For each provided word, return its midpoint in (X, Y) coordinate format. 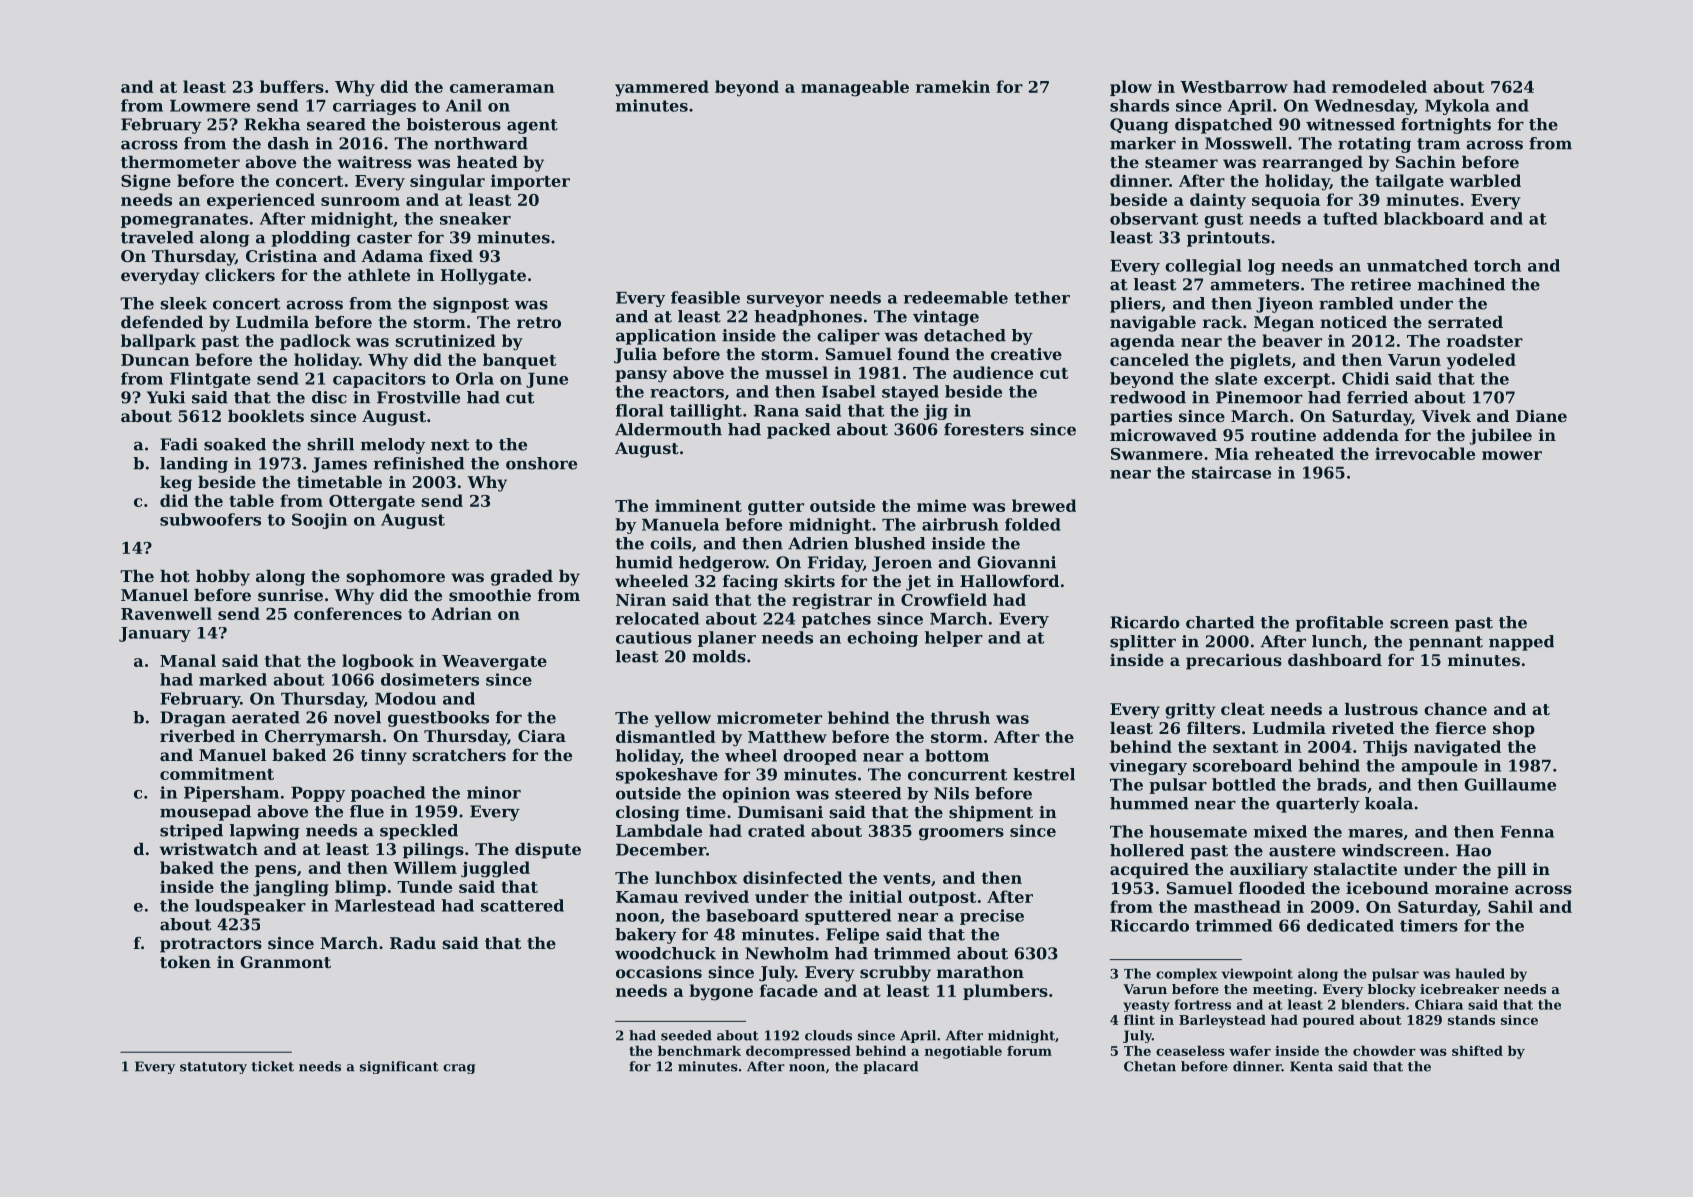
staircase (1231, 472)
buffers (292, 86)
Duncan (155, 360)
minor (494, 792)
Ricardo (1145, 622)
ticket (272, 1066)
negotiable (963, 1052)
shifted (1477, 1050)
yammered (662, 88)
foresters (984, 429)
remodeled (1379, 86)
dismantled (666, 736)
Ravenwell (166, 613)
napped (1521, 643)
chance (1455, 709)
